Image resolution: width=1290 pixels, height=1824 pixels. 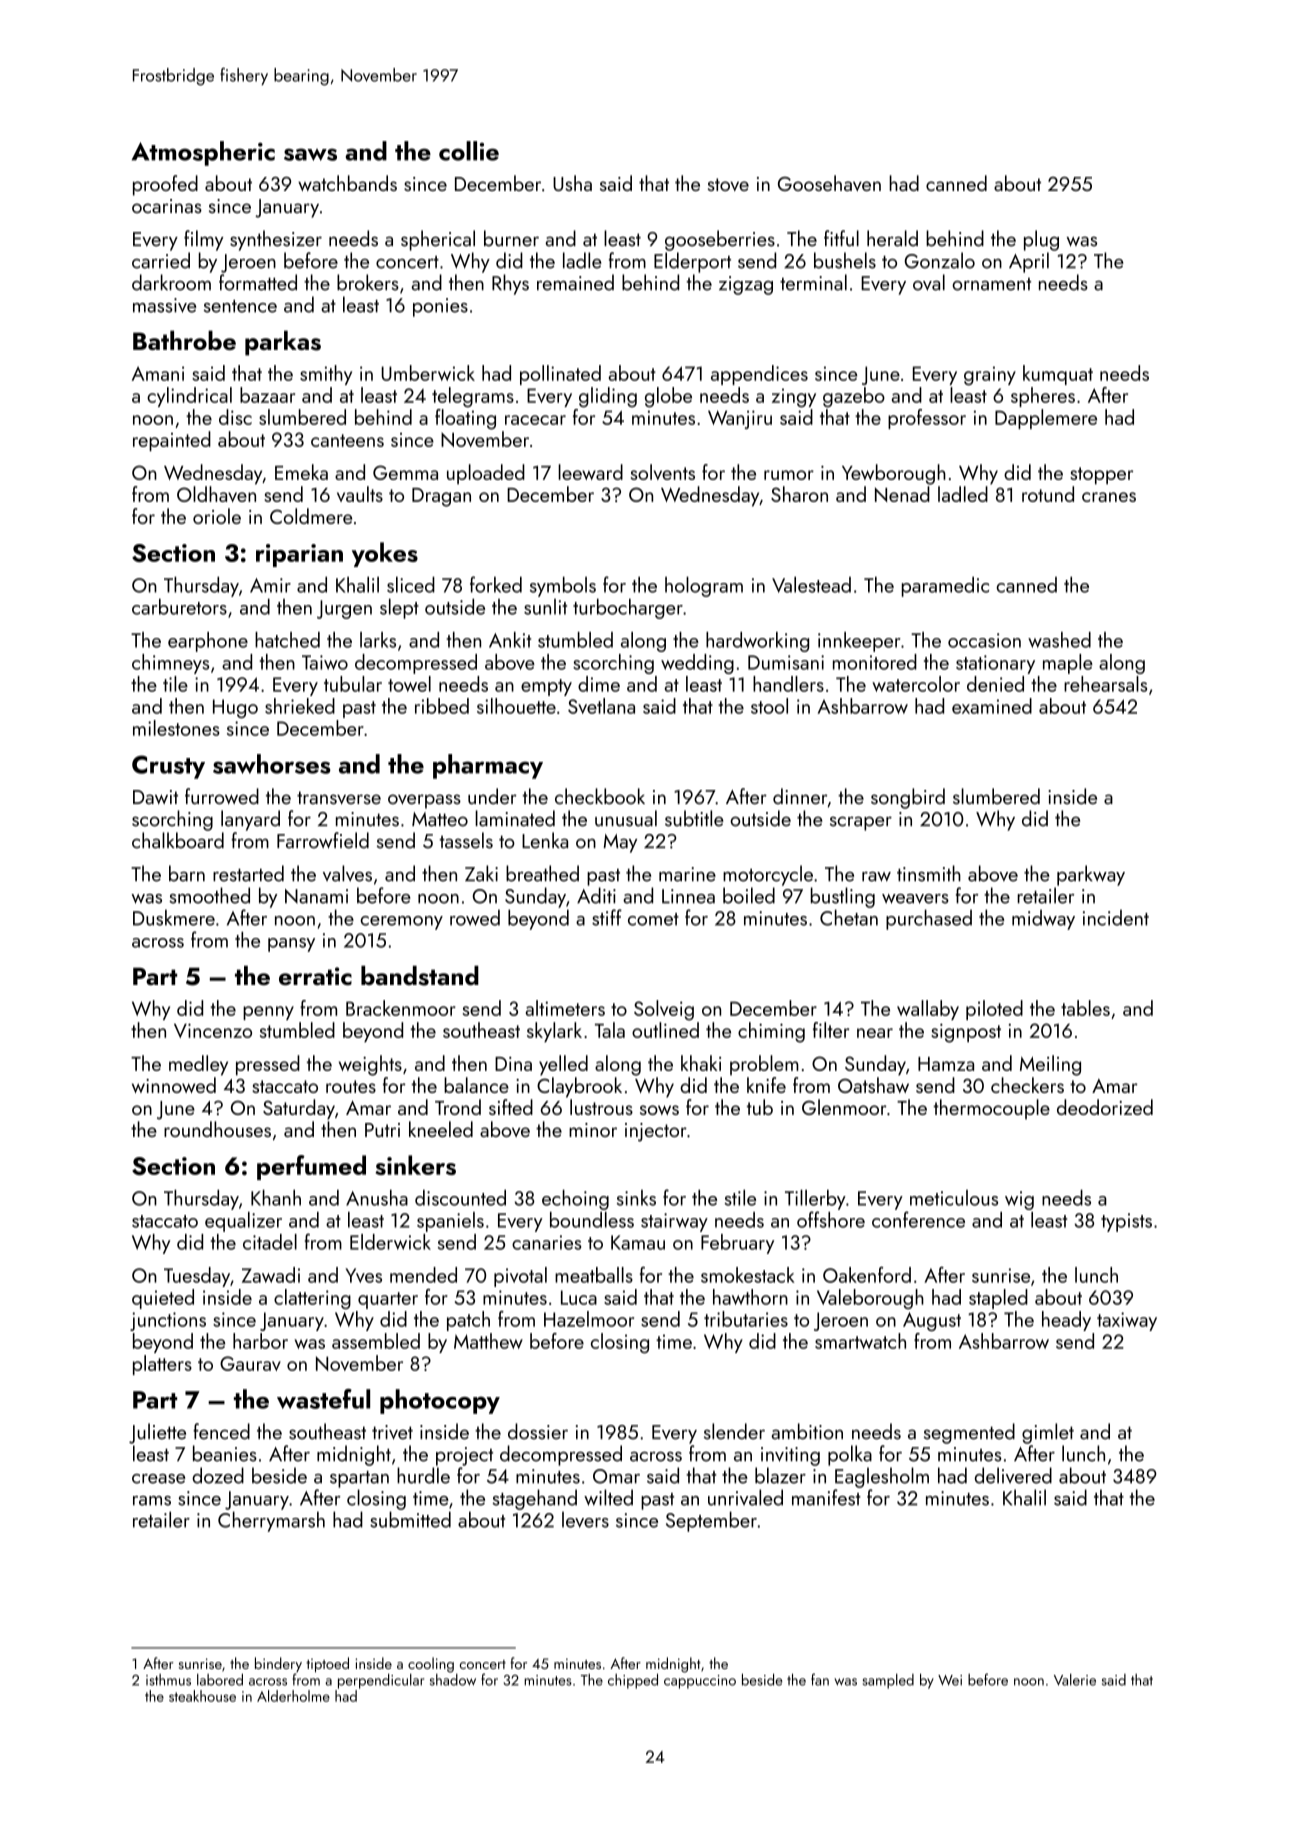 I want to click on stove, so click(x=728, y=184).
